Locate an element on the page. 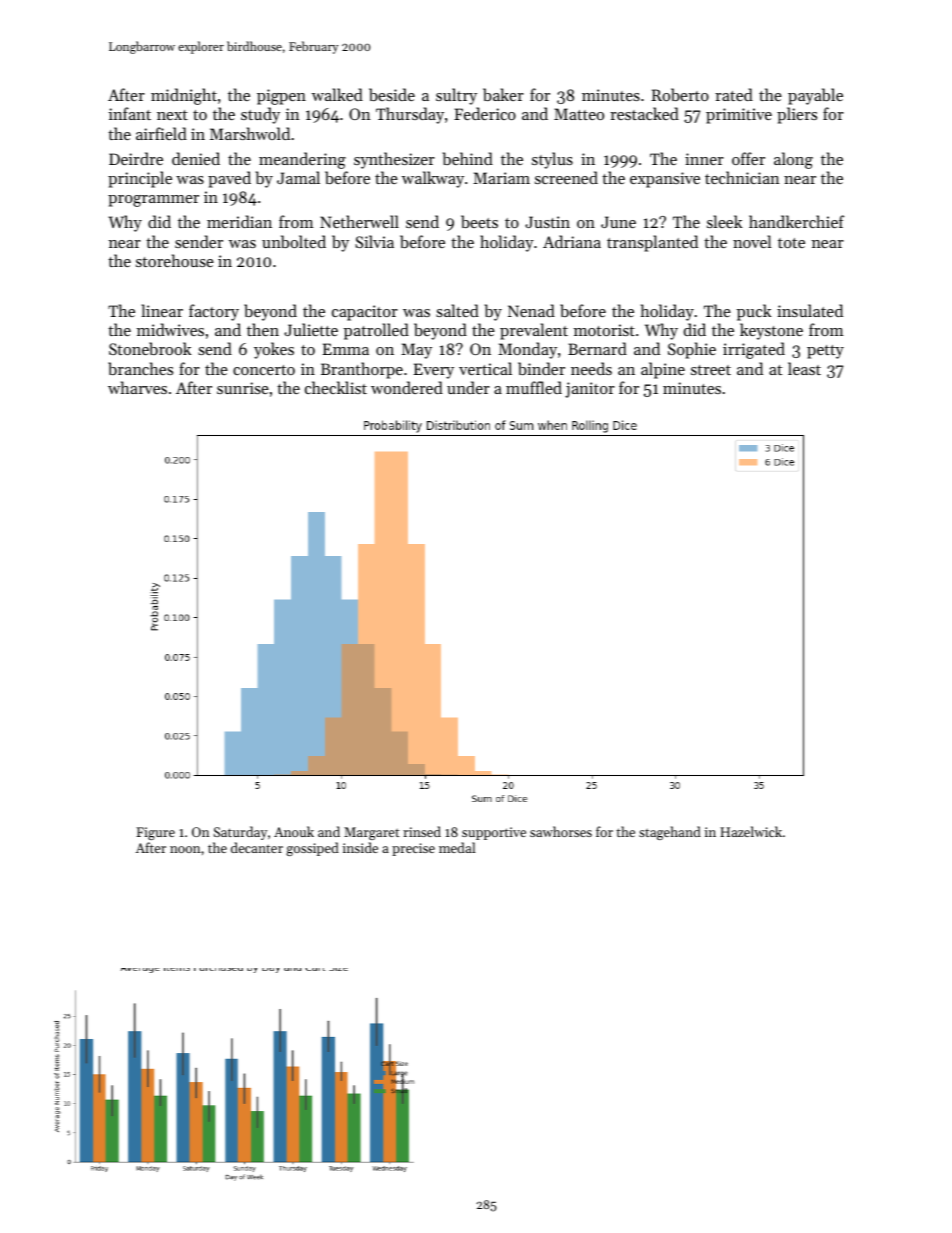 Image resolution: width=952 pixels, height=1233 pixels. janitor is located at coordinates (590, 390).
